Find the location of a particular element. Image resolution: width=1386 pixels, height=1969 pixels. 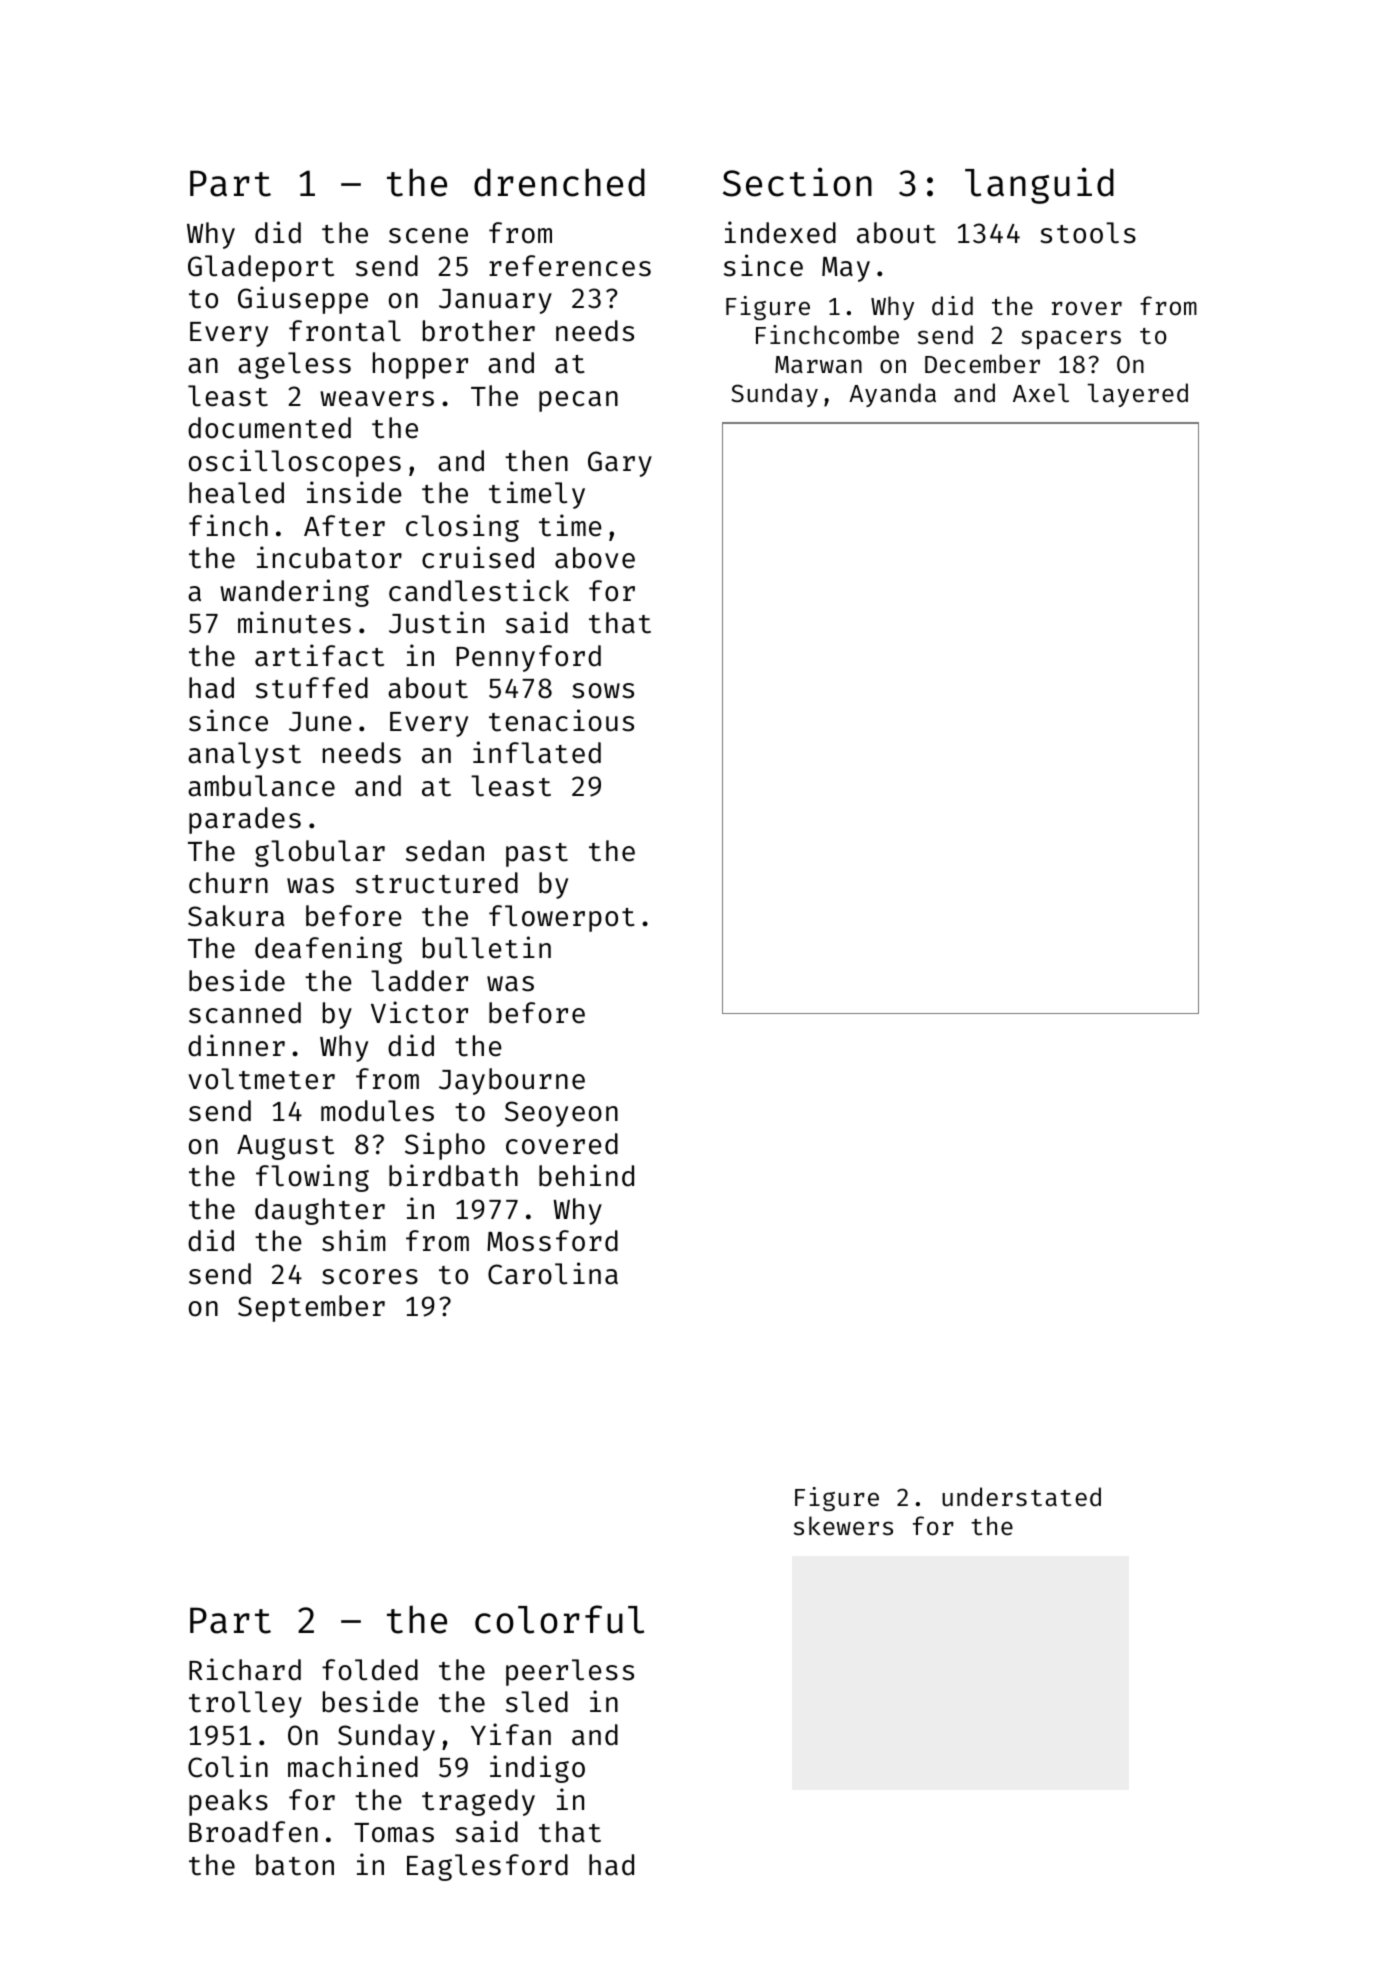

baton is located at coordinates (295, 1865).
